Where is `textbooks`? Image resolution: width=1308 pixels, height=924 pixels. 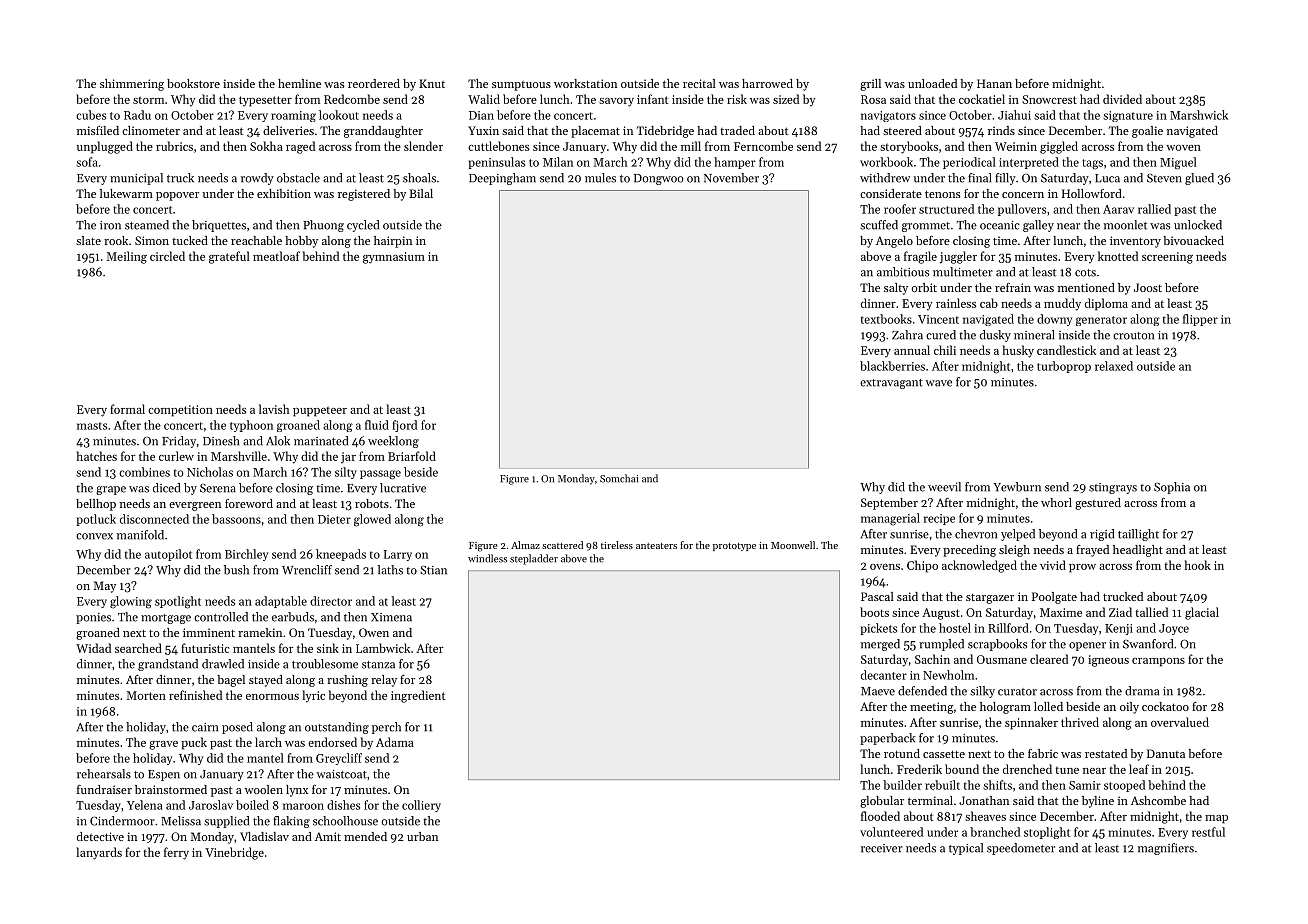 textbooks is located at coordinates (886, 319).
